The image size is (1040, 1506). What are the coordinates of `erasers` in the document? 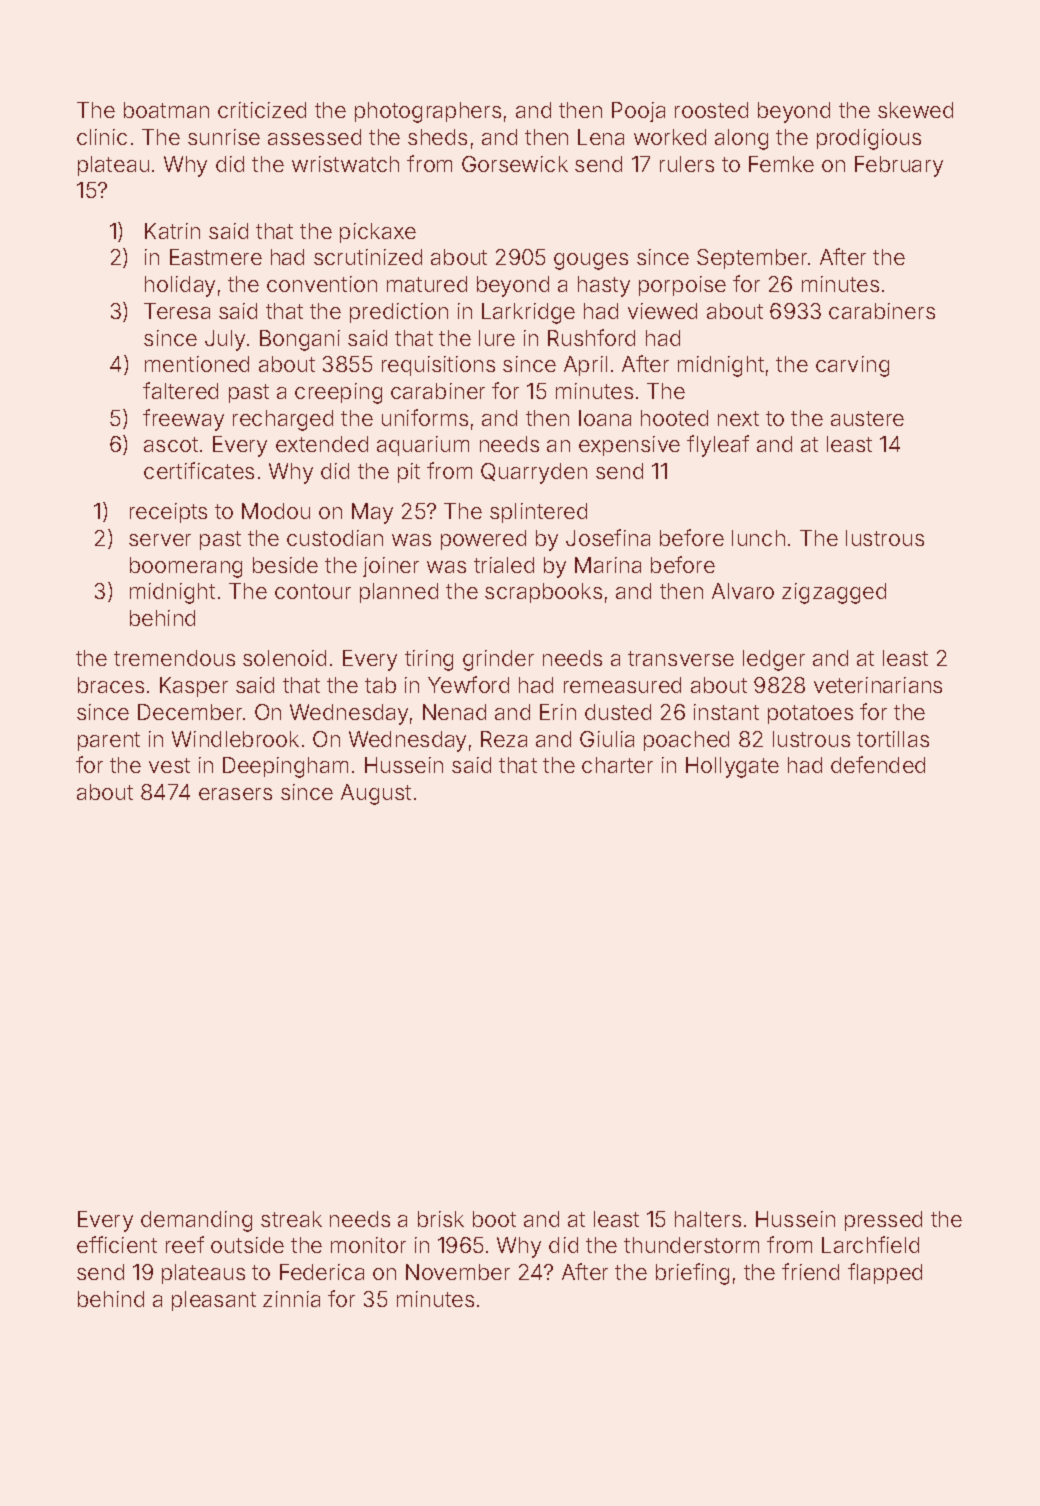 It's located at (235, 794).
